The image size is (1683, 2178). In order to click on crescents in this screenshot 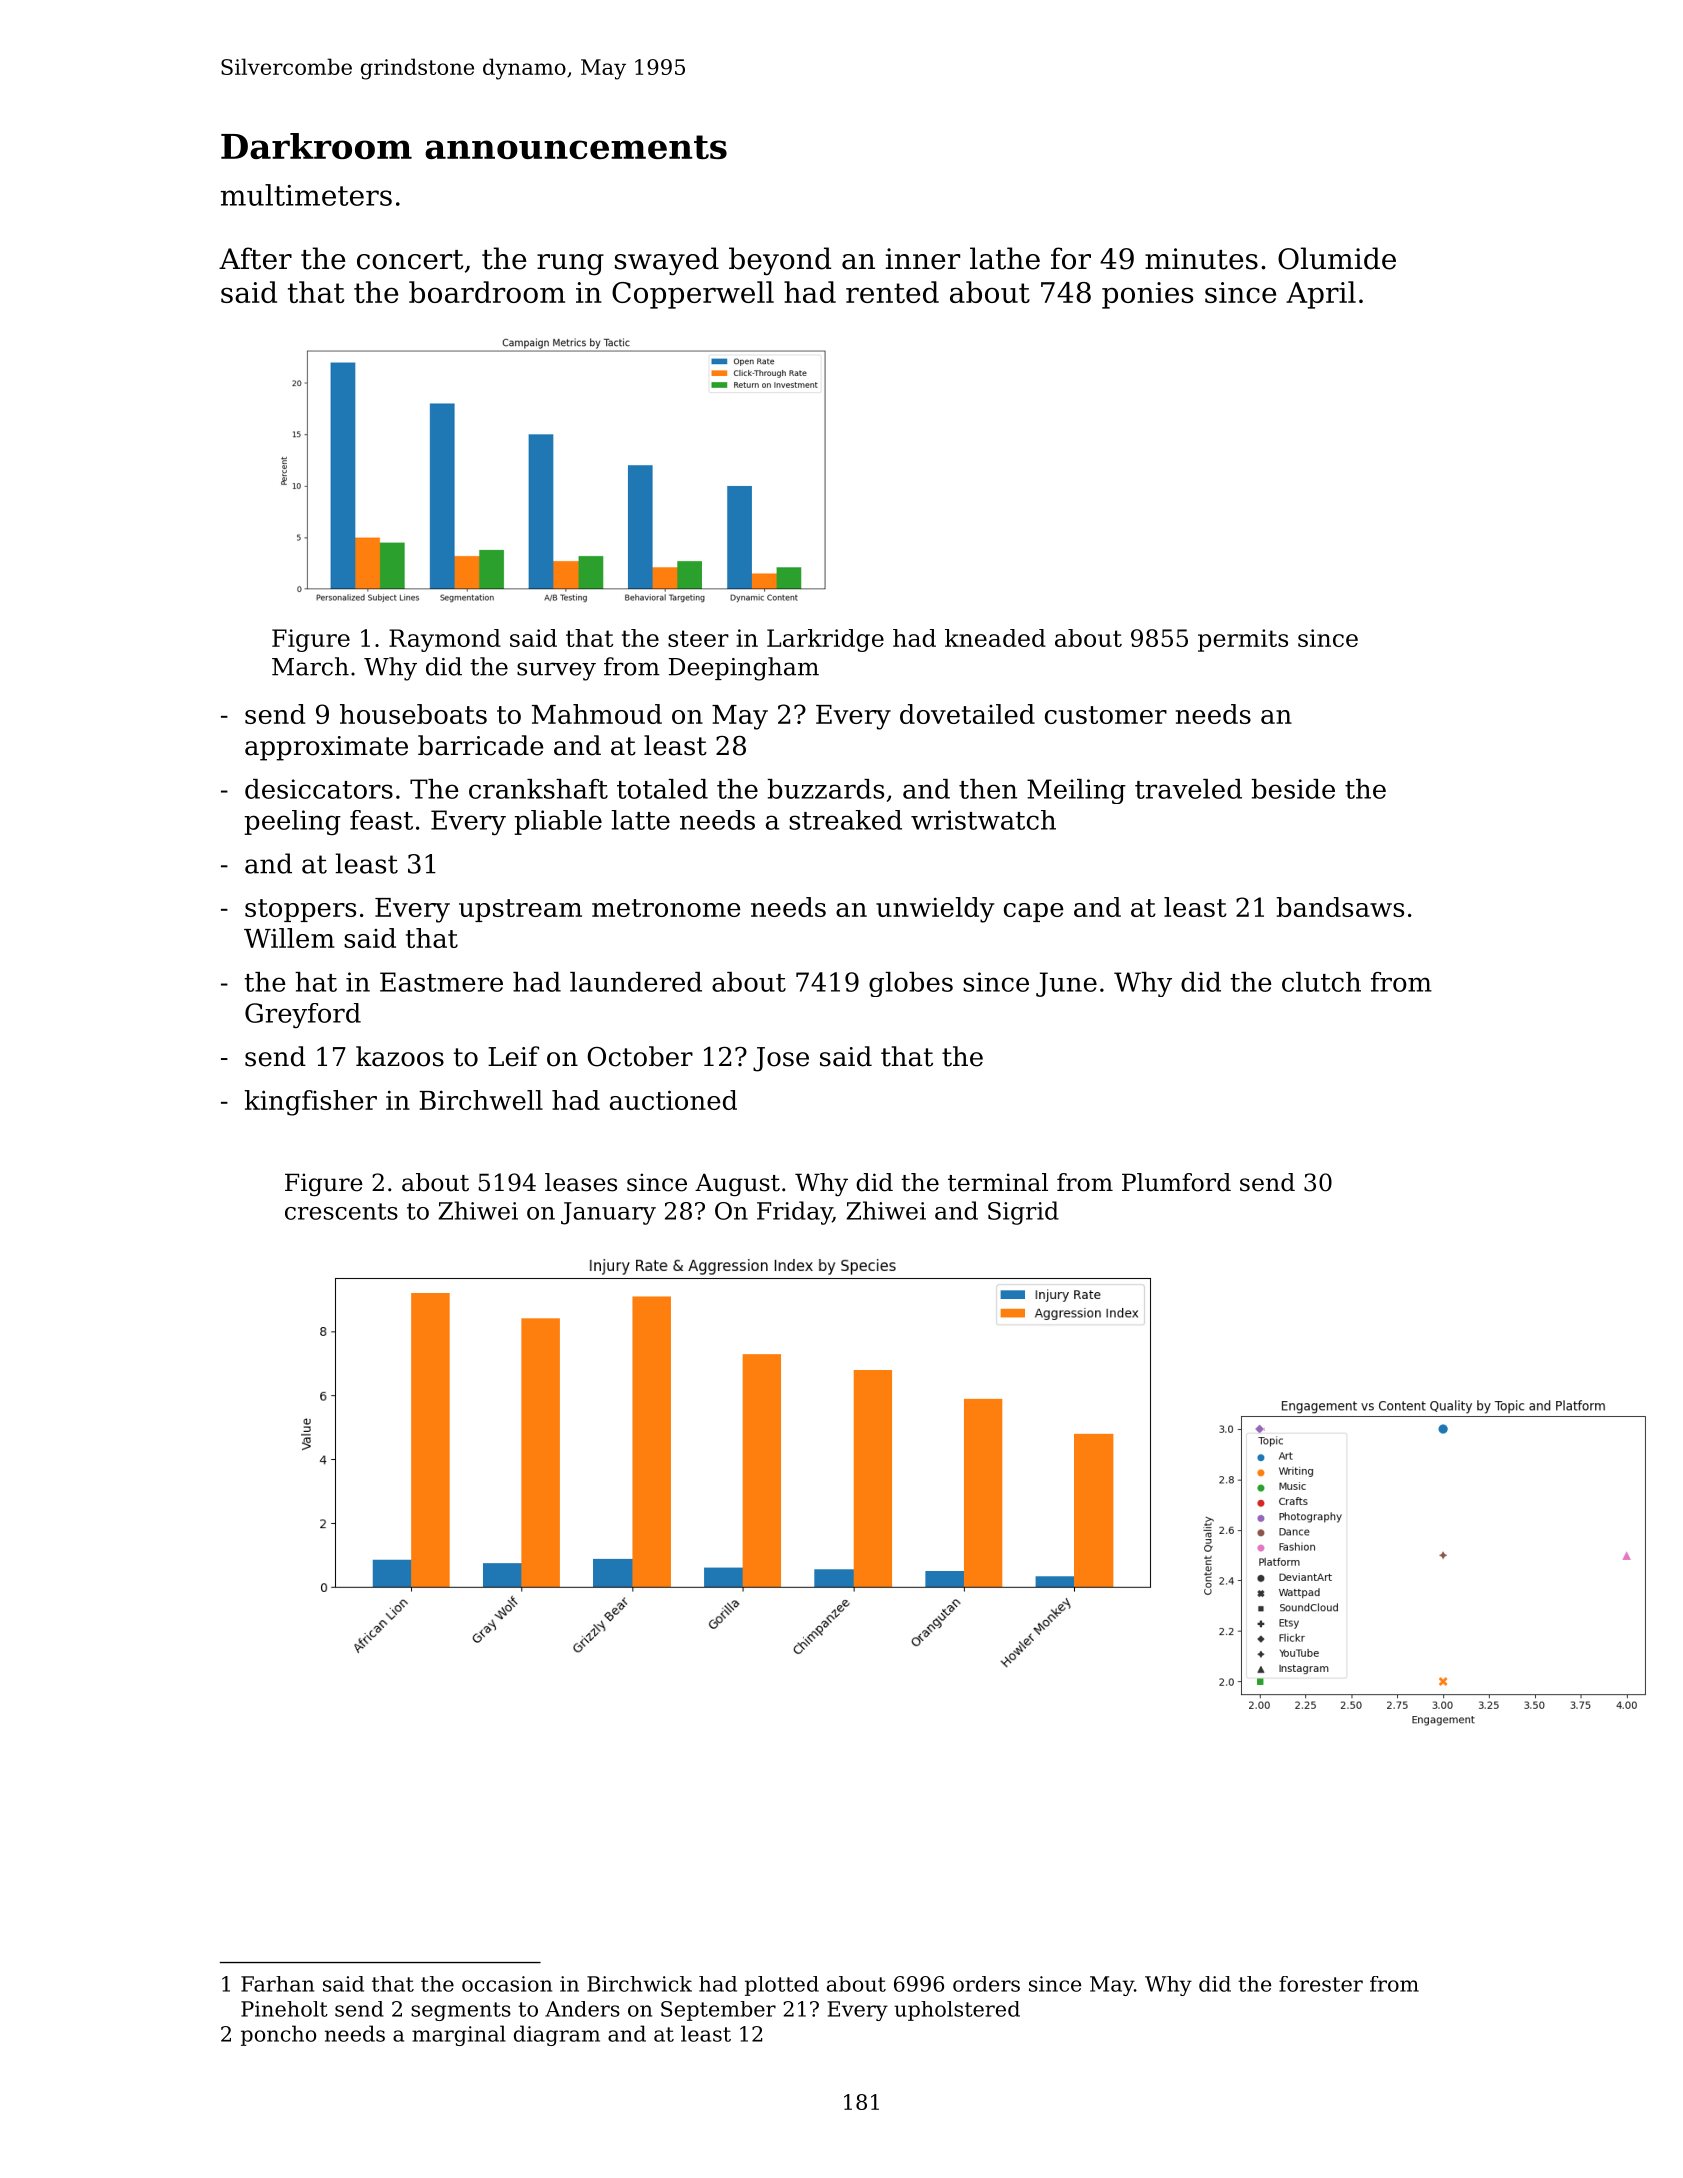, I will do `click(341, 1211)`.
